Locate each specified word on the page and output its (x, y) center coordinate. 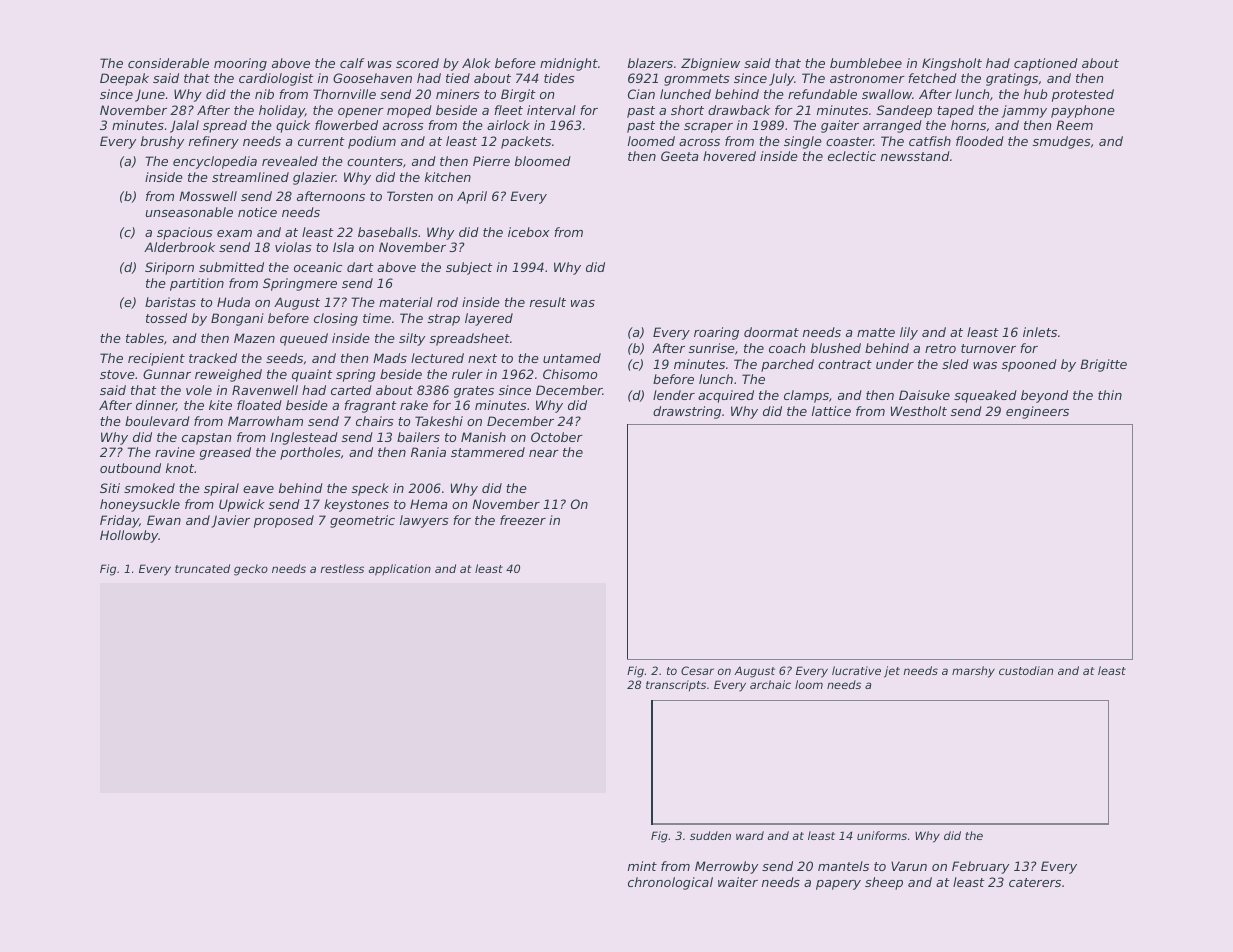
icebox (529, 232)
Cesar (697, 670)
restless (342, 568)
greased (225, 453)
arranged (892, 126)
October (557, 437)
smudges (1062, 142)
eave (258, 489)
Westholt (919, 411)
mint (642, 866)
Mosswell (208, 196)
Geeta (679, 156)
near (544, 453)
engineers (1037, 412)
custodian (1026, 670)
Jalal (184, 126)
